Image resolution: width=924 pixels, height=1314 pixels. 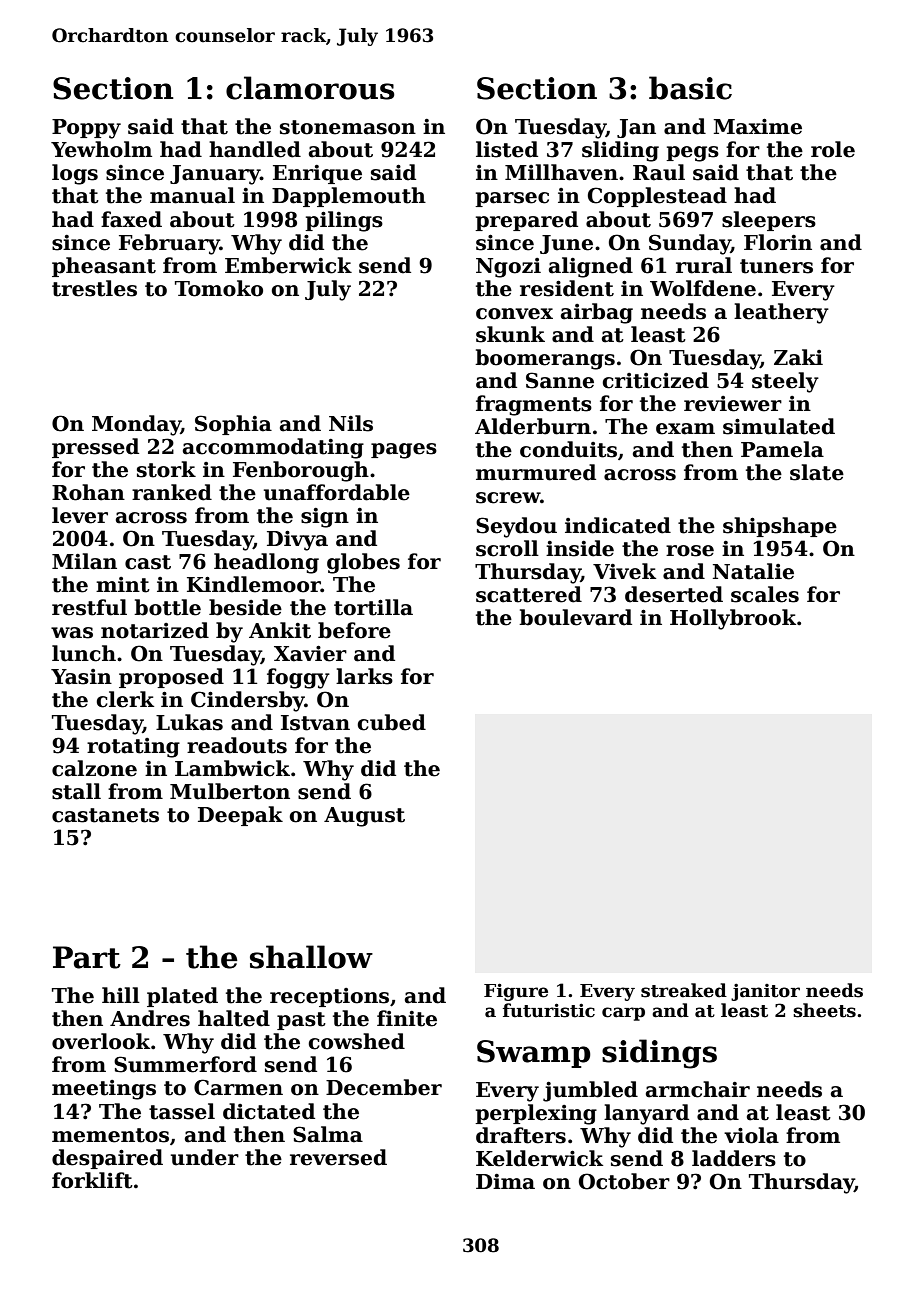 I want to click on janitor, so click(x=765, y=992).
